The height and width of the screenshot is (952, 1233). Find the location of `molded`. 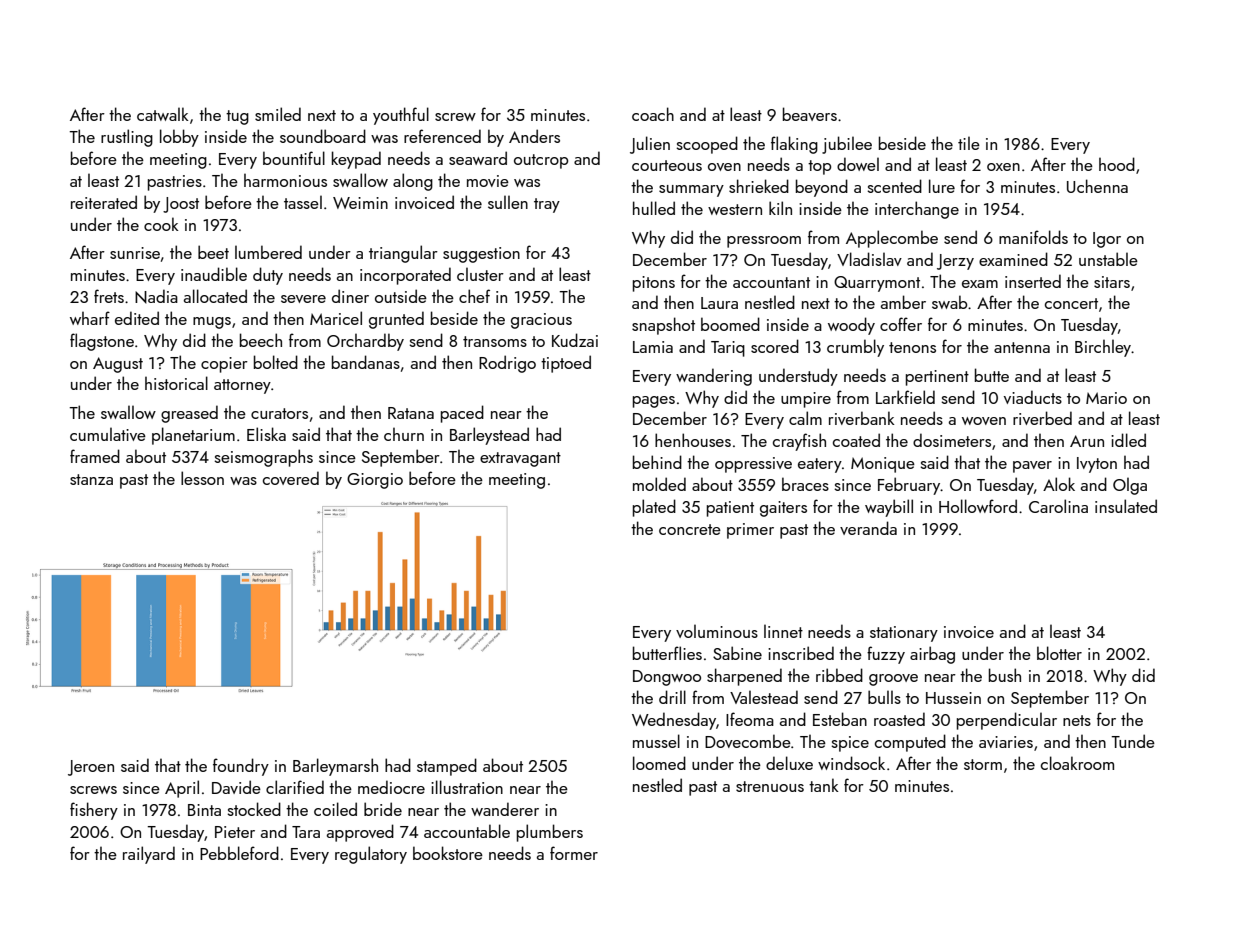

molded is located at coordinates (659, 484).
